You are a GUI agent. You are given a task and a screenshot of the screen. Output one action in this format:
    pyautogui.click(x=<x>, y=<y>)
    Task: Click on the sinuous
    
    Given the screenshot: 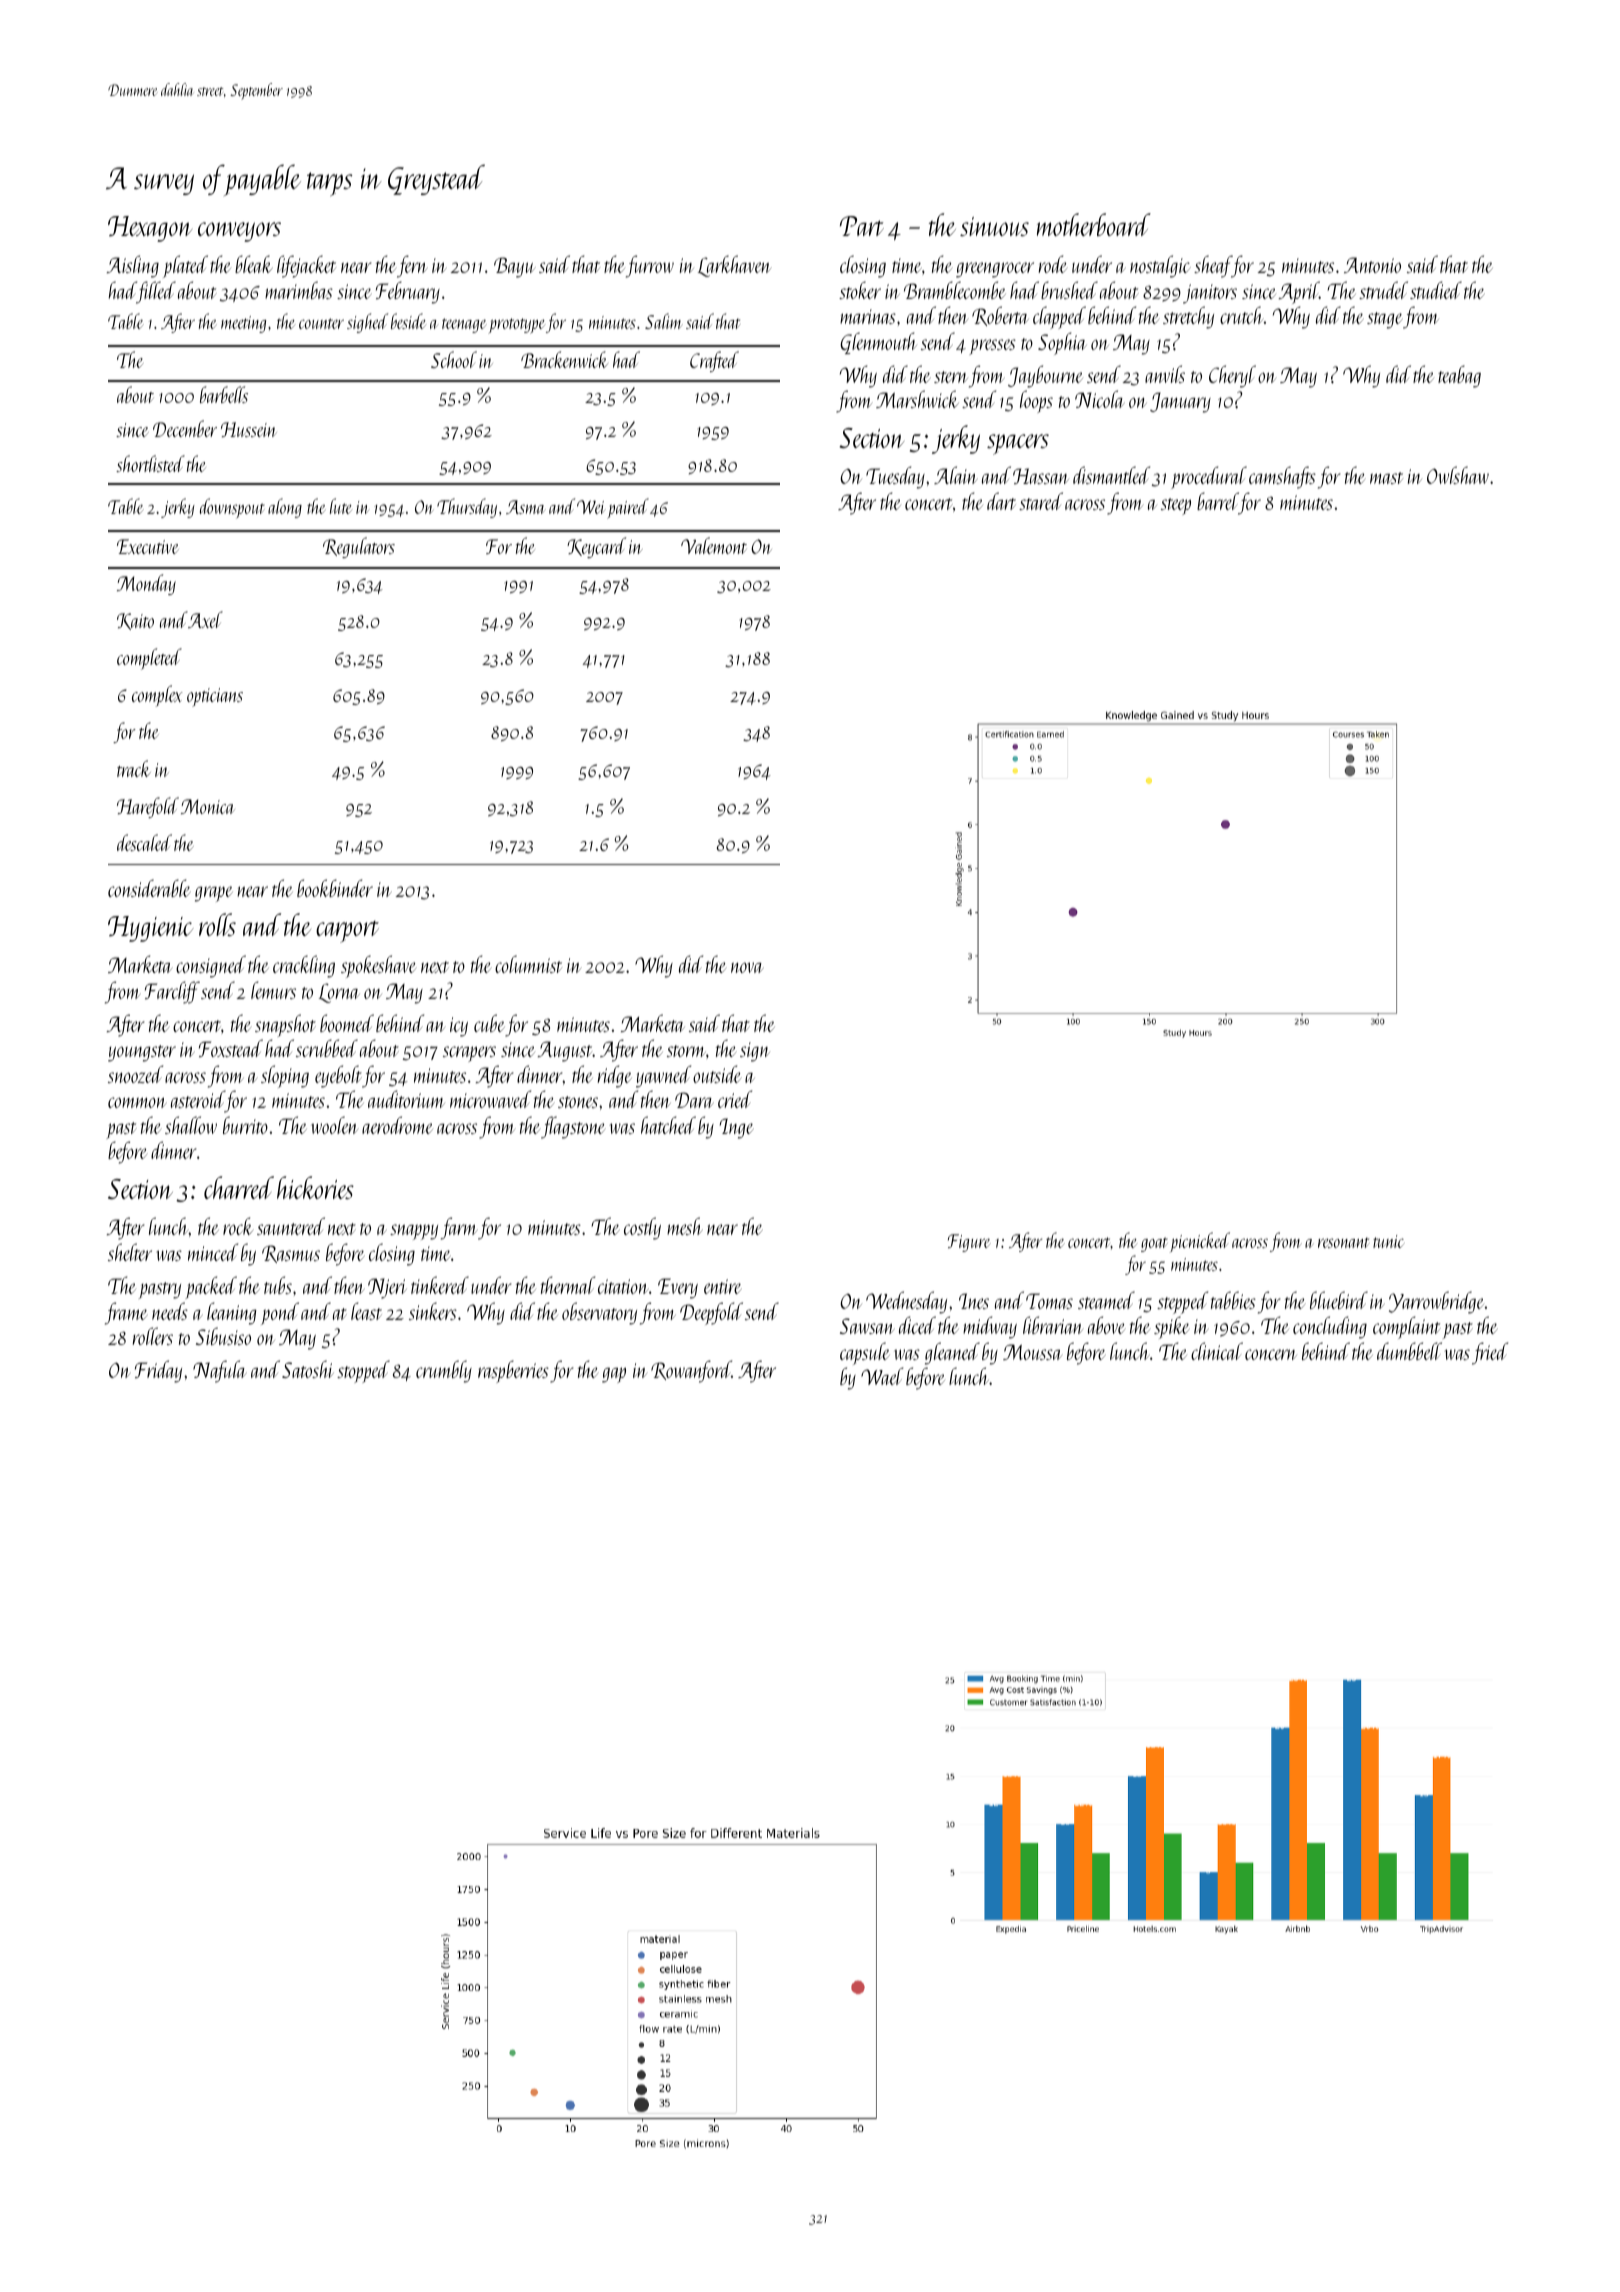 What is the action you would take?
    pyautogui.click(x=994, y=226)
